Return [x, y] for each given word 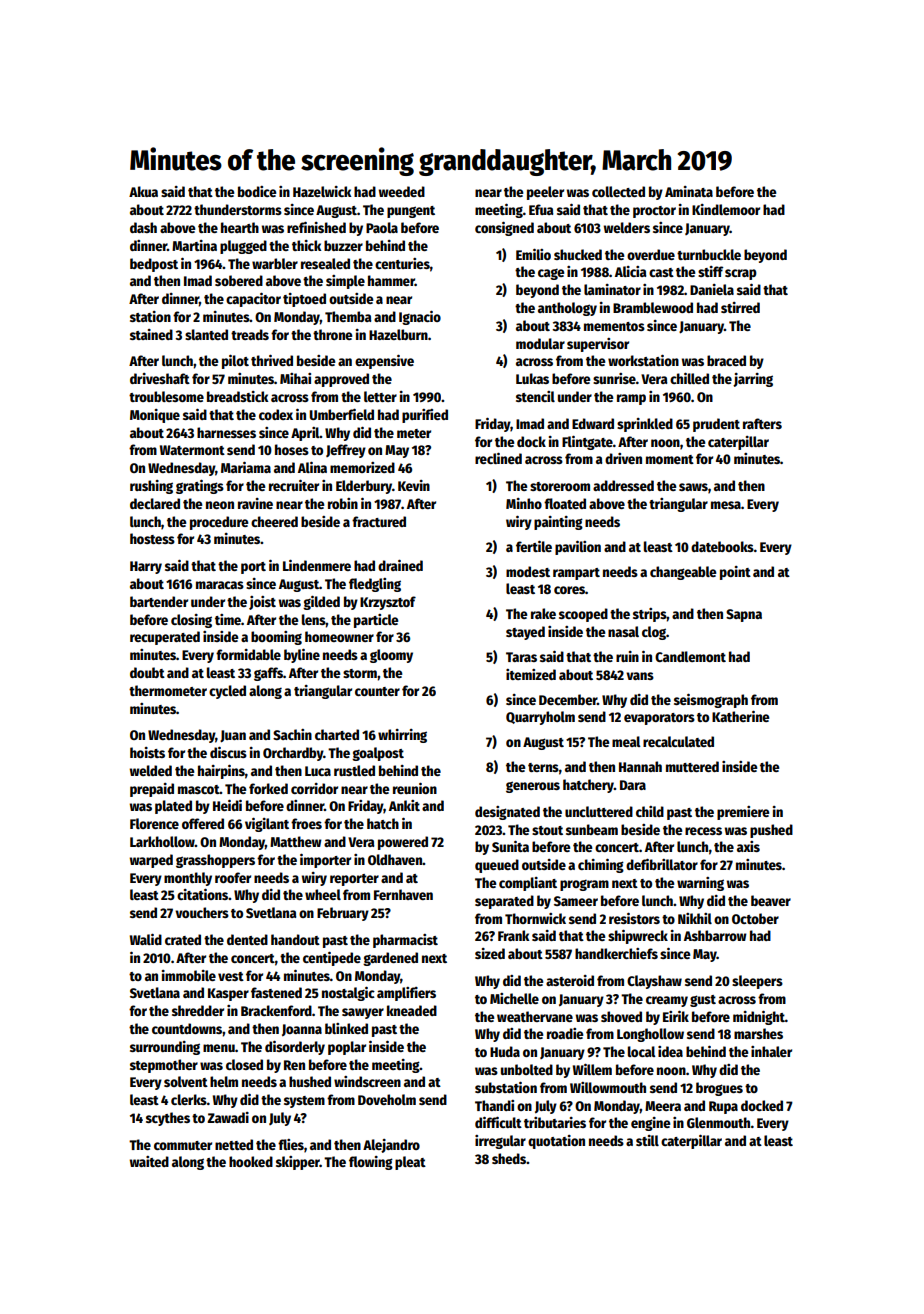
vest [231, 976]
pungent [411, 212]
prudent [716, 425]
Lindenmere [317, 565]
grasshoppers [215, 861]
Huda [505, 1051]
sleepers [757, 982]
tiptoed [304, 300]
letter [380, 396]
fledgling [375, 585]
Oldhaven [395, 859]
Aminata [689, 191]
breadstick [237, 396]
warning [700, 884]
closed [244, 1064]
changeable [683, 573]
